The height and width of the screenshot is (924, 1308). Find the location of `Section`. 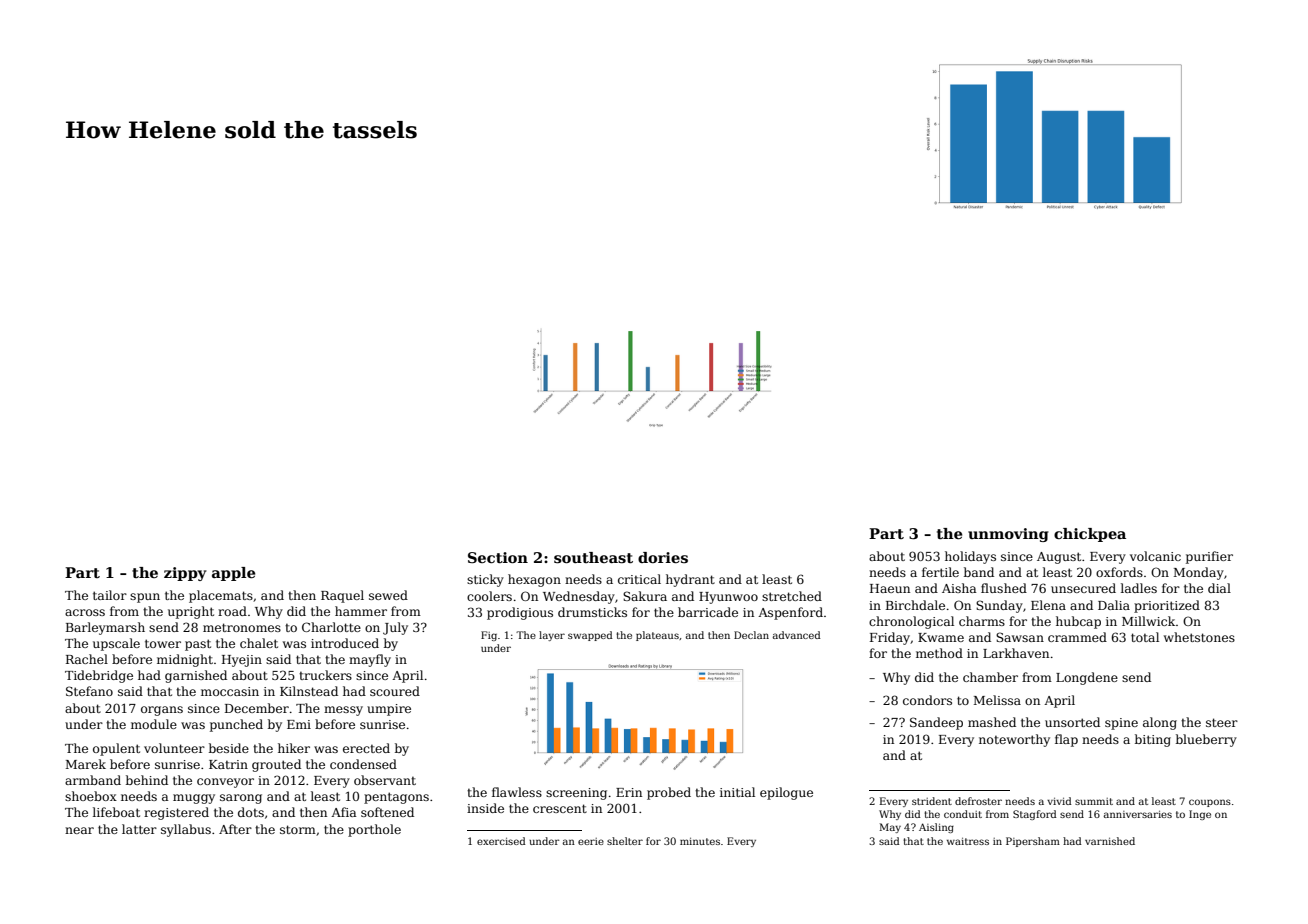

Section is located at coordinates (498, 557).
